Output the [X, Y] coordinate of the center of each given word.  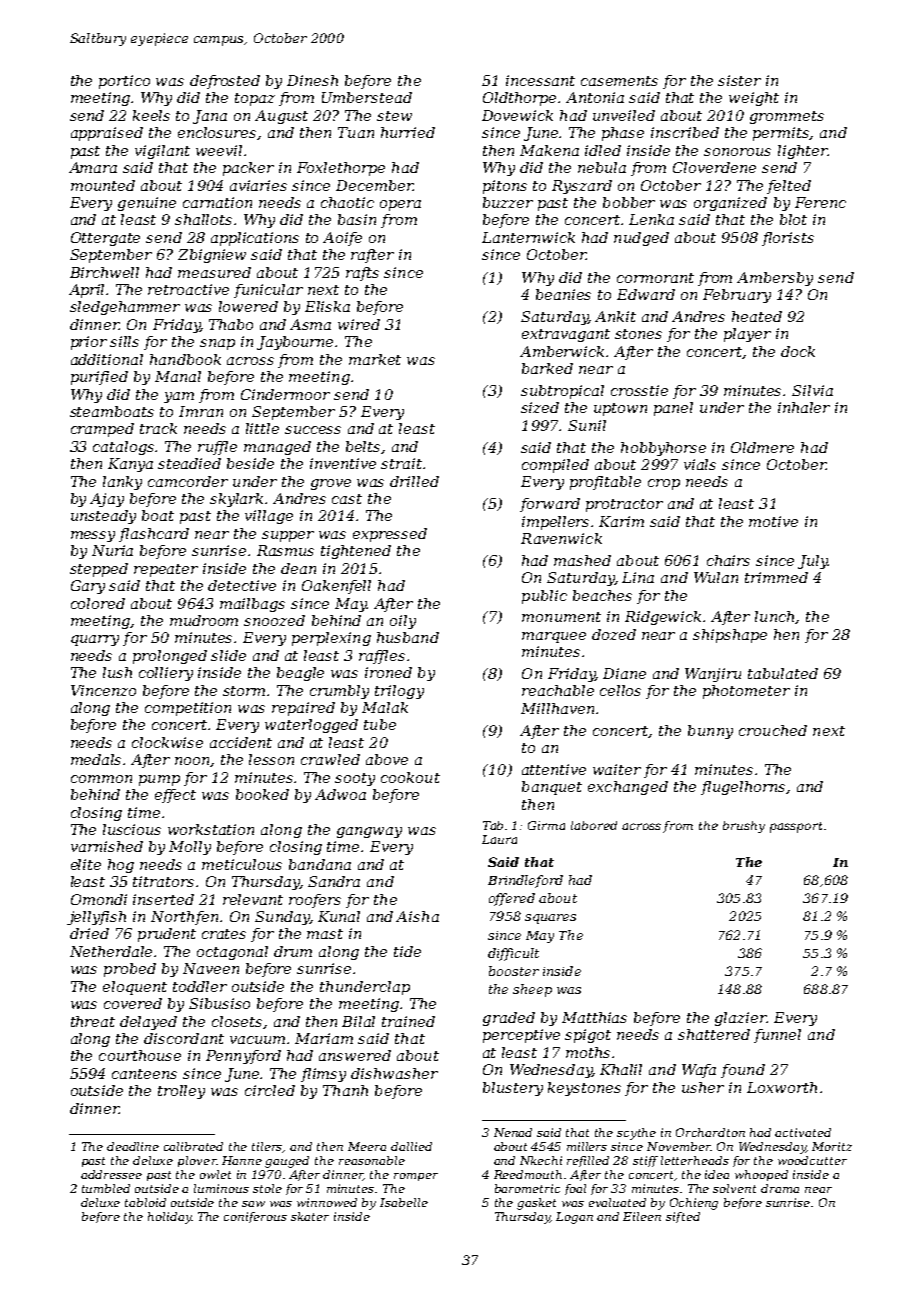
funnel [777, 1036]
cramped [102, 430]
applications [255, 239]
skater [310, 1216]
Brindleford [525, 881]
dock [798, 351]
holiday [170, 1218]
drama [780, 1188]
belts [363, 446]
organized [730, 204]
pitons [505, 187]
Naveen [211, 968]
